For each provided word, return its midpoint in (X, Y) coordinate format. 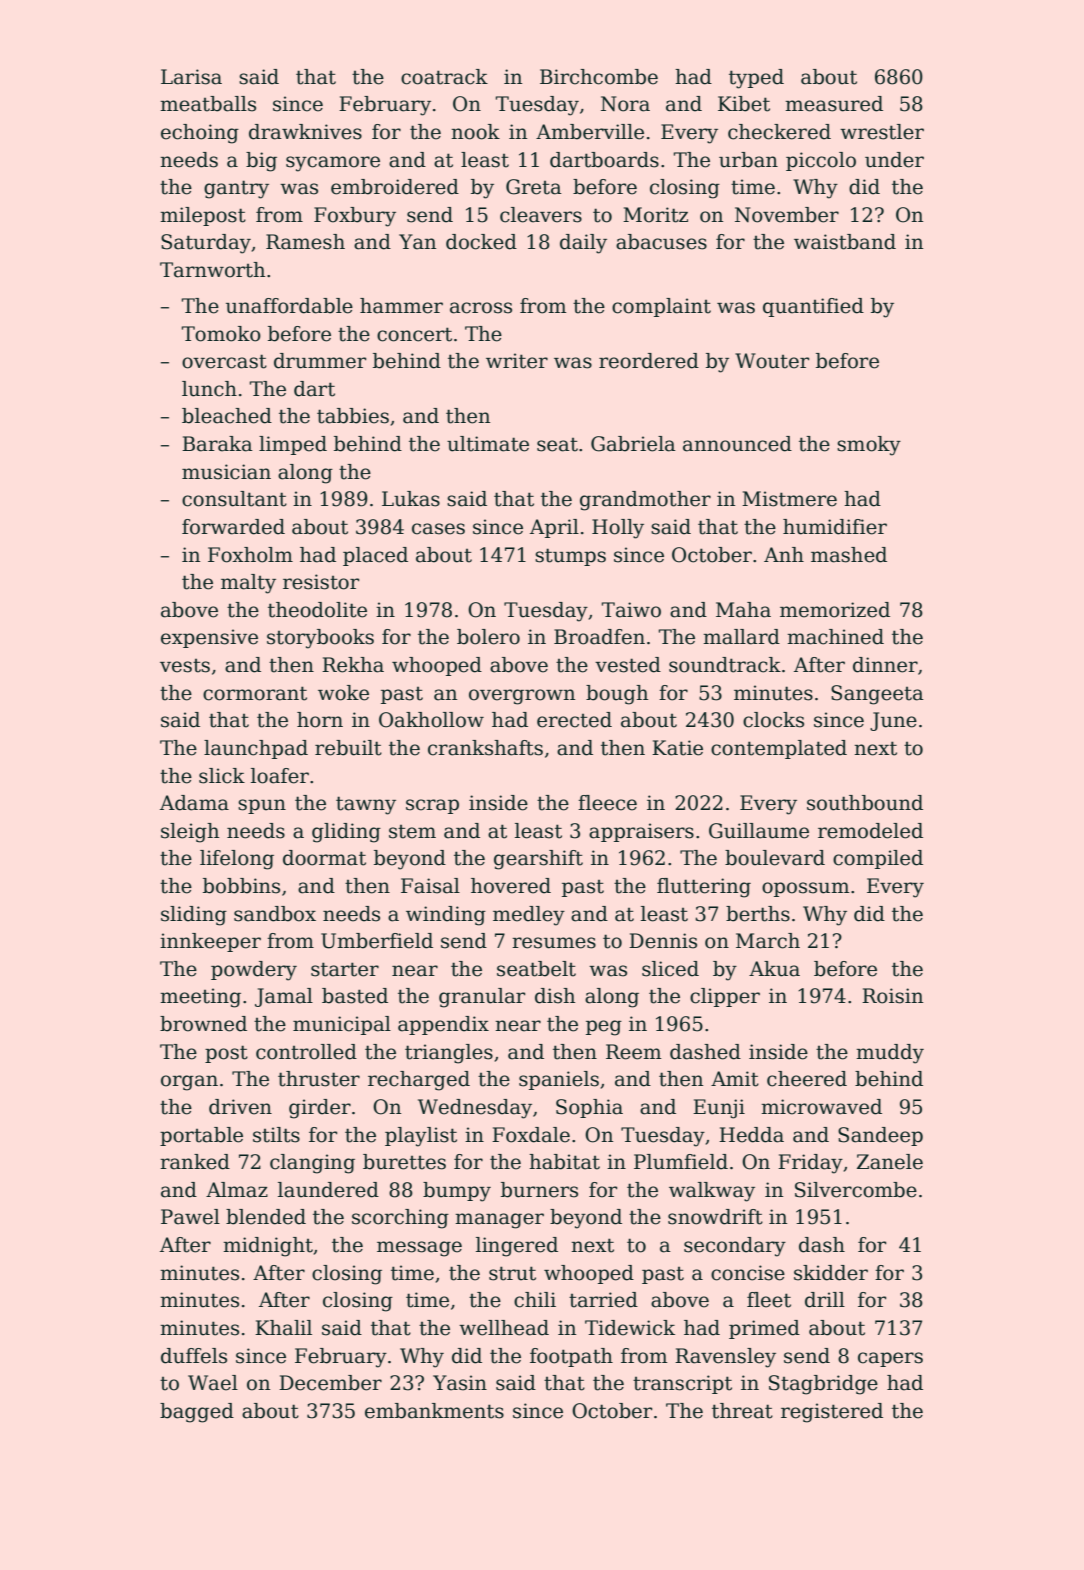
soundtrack (725, 665)
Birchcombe (599, 77)
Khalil (283, 1328)
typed (756, 79)
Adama (194, 803)
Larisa (191, 77)
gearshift (538, 860)
